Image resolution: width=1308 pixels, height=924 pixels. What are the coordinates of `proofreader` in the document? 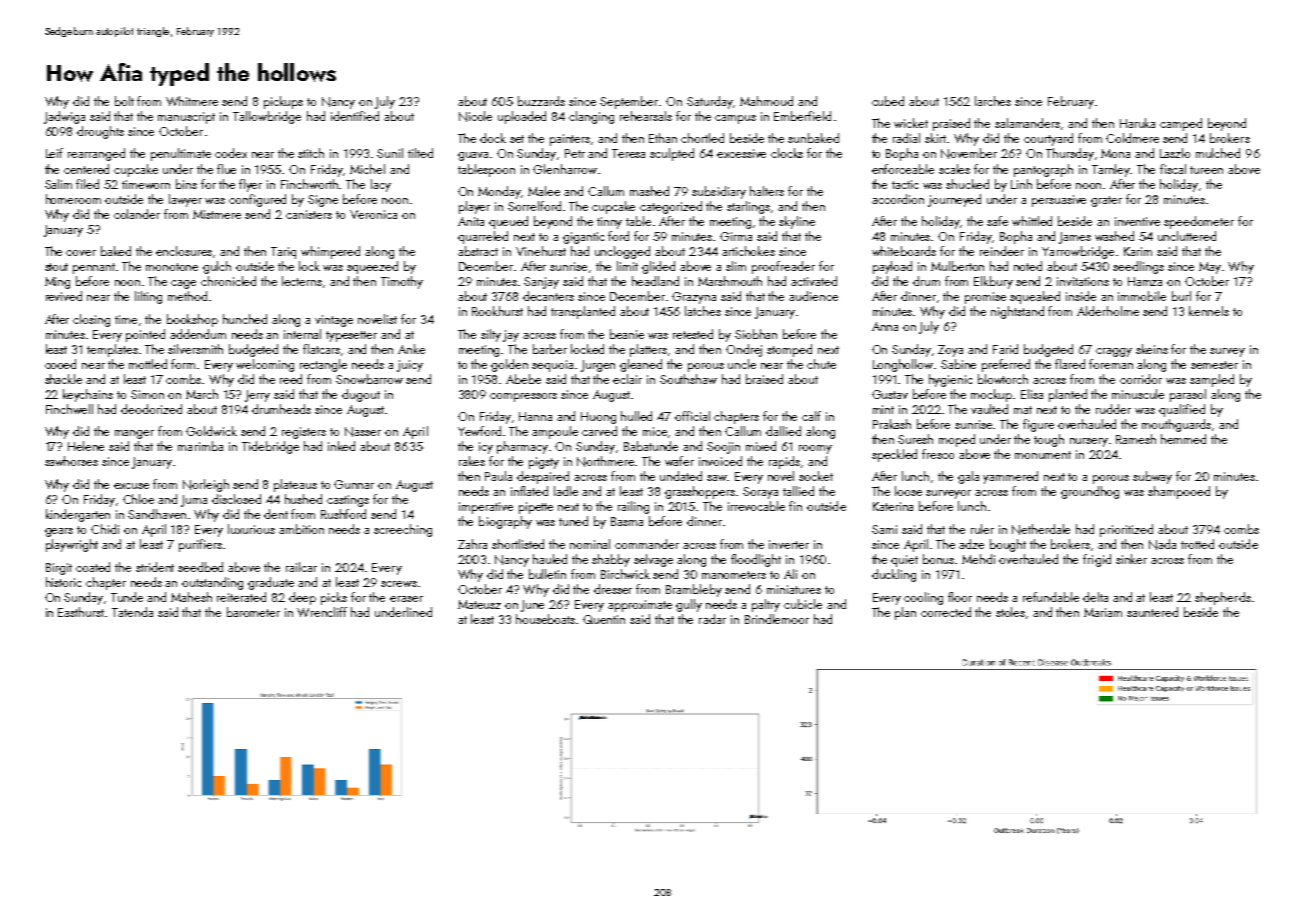 It's located at (783, 267).
